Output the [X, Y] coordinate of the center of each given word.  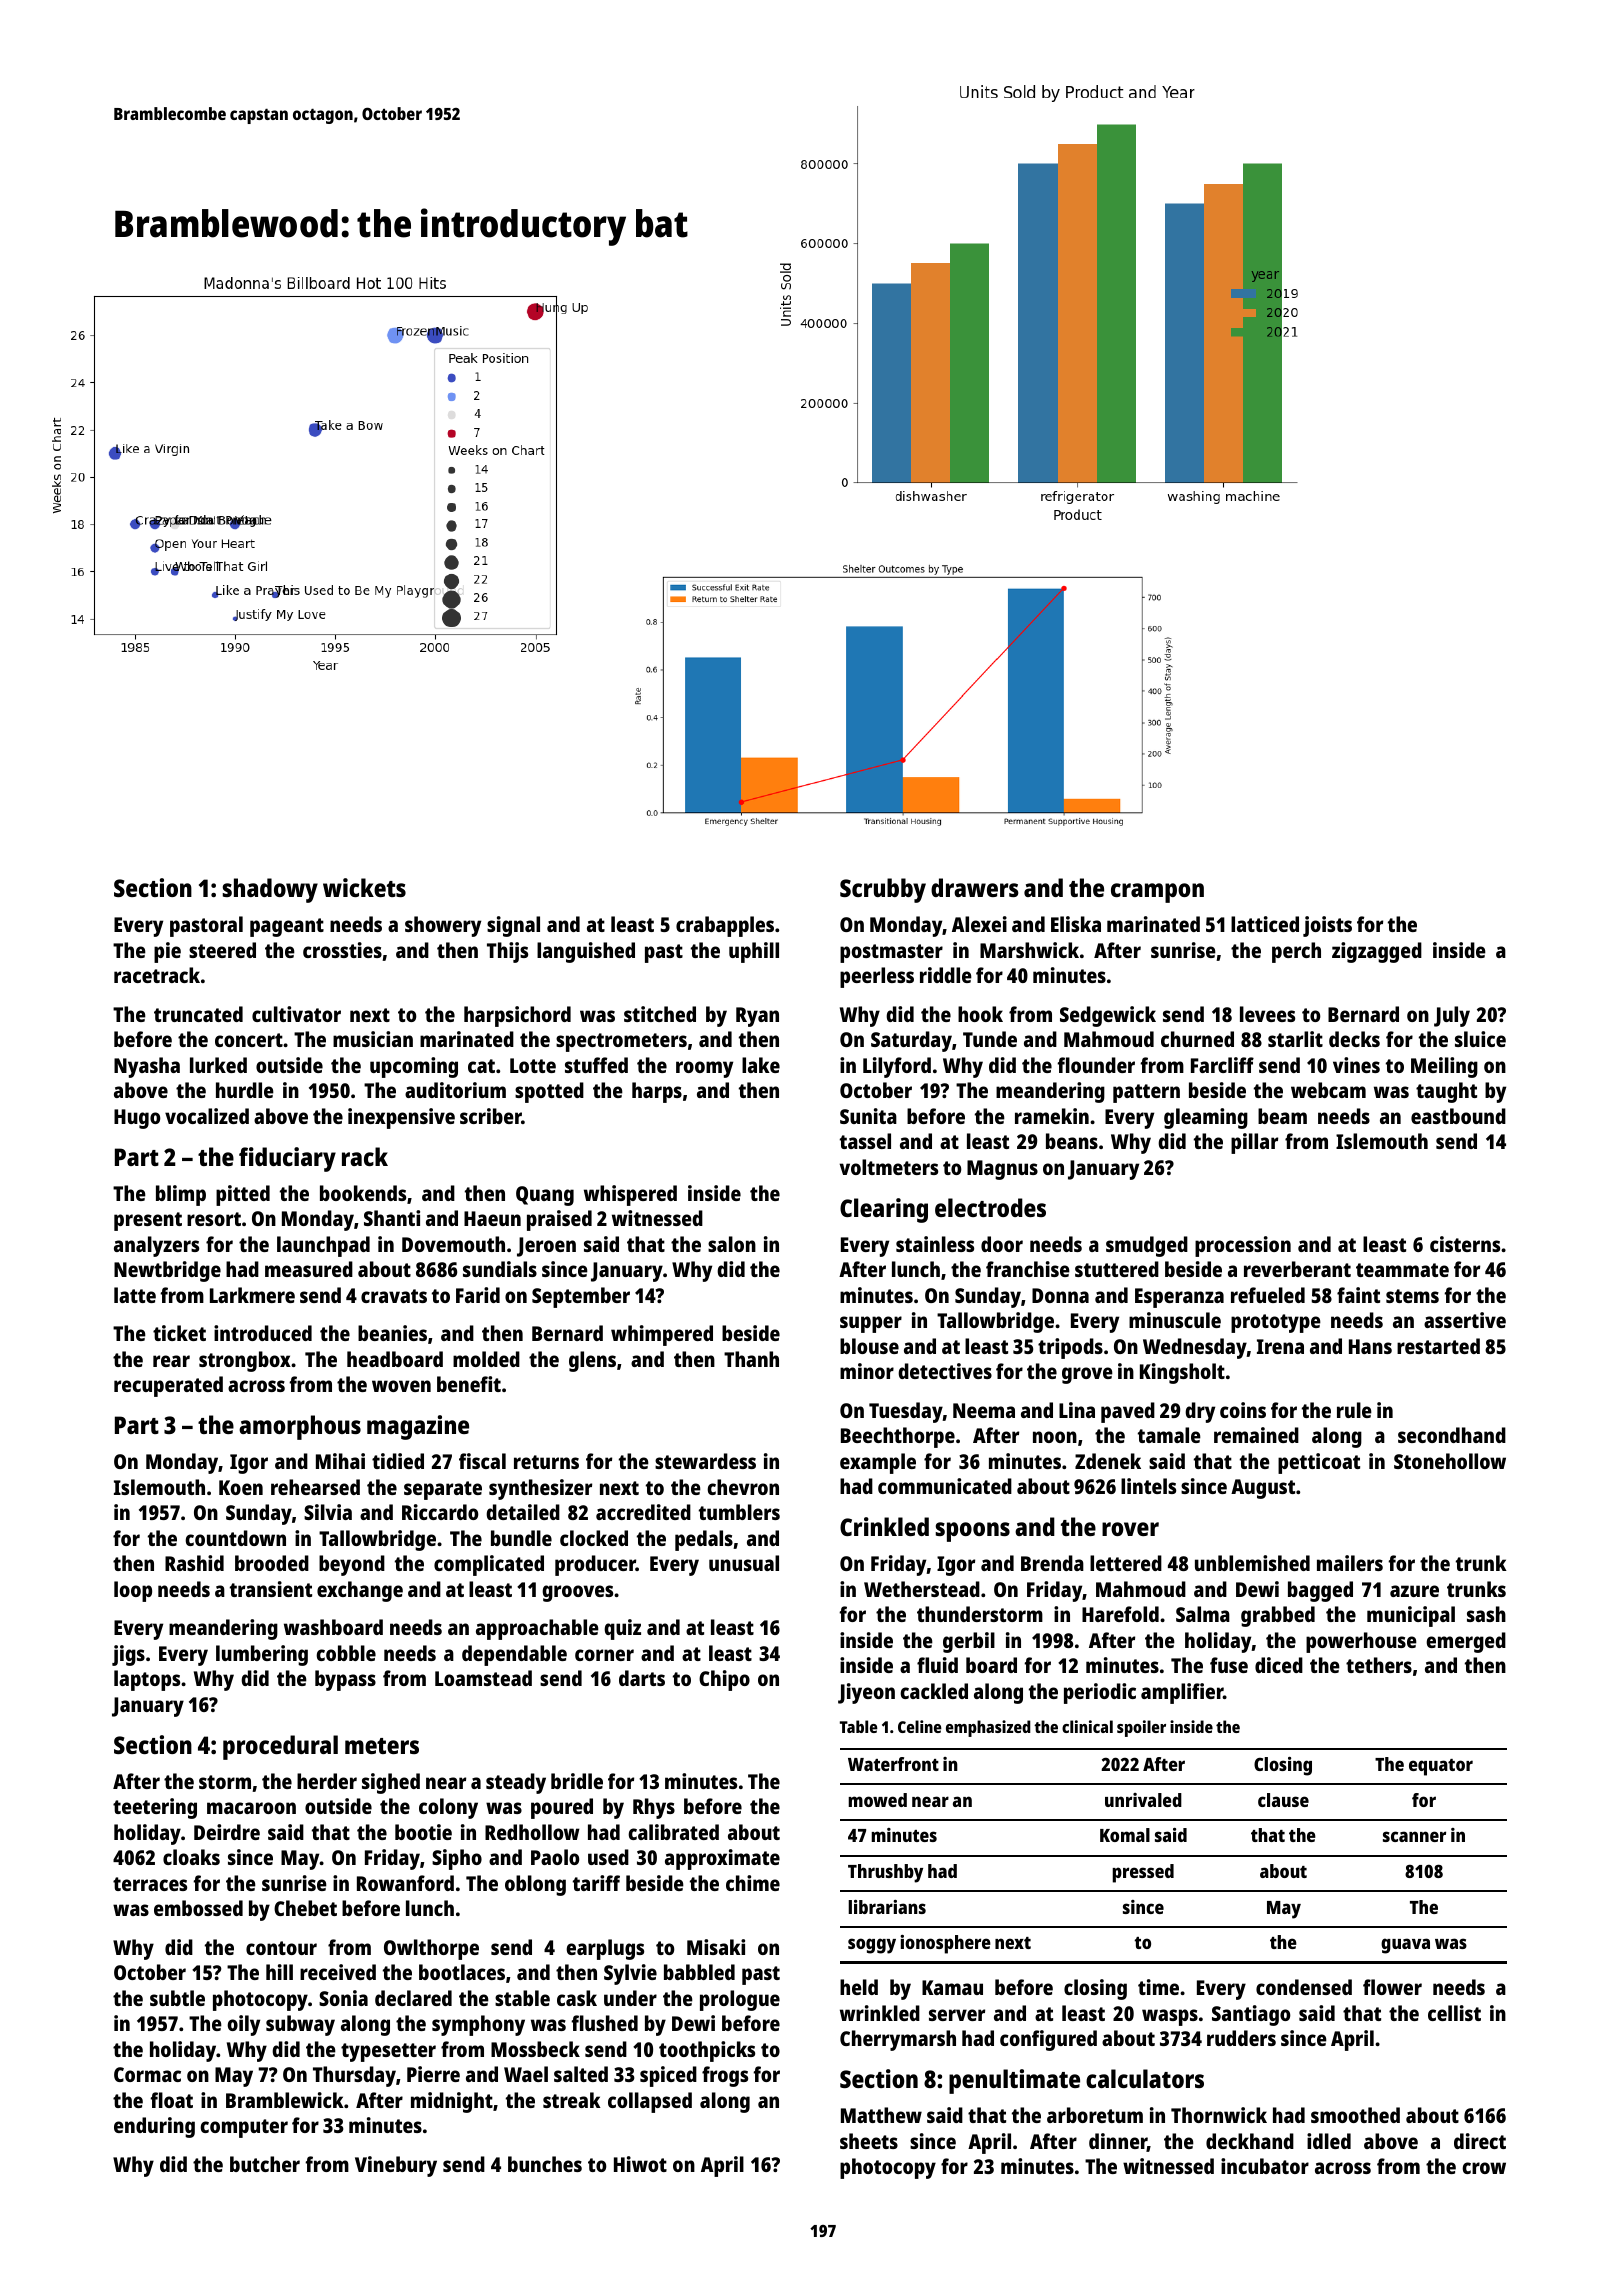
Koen [241, 1487]
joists [1327, 926]
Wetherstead [922, 1589]
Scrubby [883, 890]
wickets [364, 887]
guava [1405, 1946]
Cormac [147, 2074]
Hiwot [640, 2164]
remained [1256, 1435]
